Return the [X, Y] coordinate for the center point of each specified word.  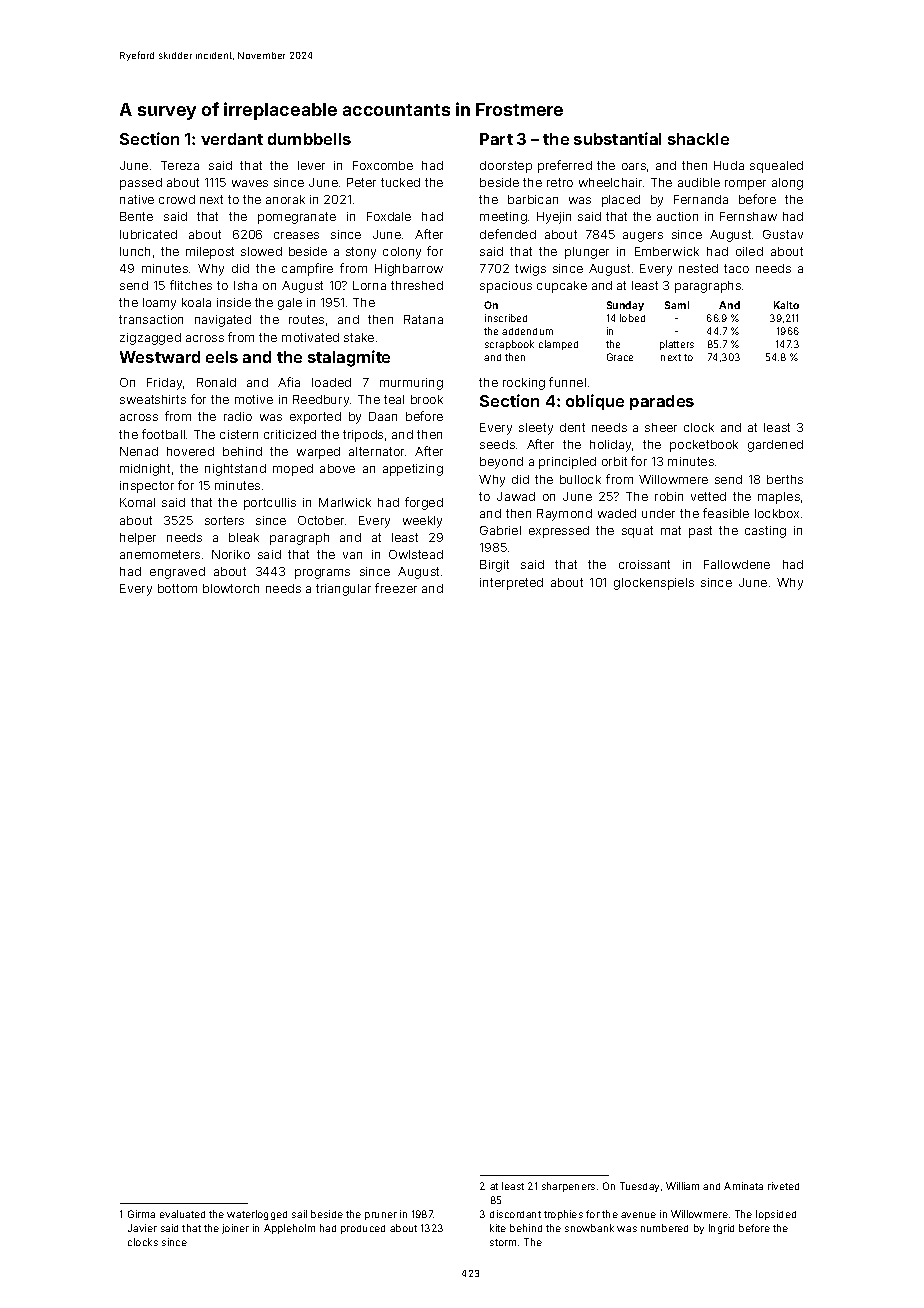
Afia [289, 382]
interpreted [511, 584]
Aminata [743, 1186]
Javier [142, 1228]
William [682, 1186]
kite [498, 1228]
